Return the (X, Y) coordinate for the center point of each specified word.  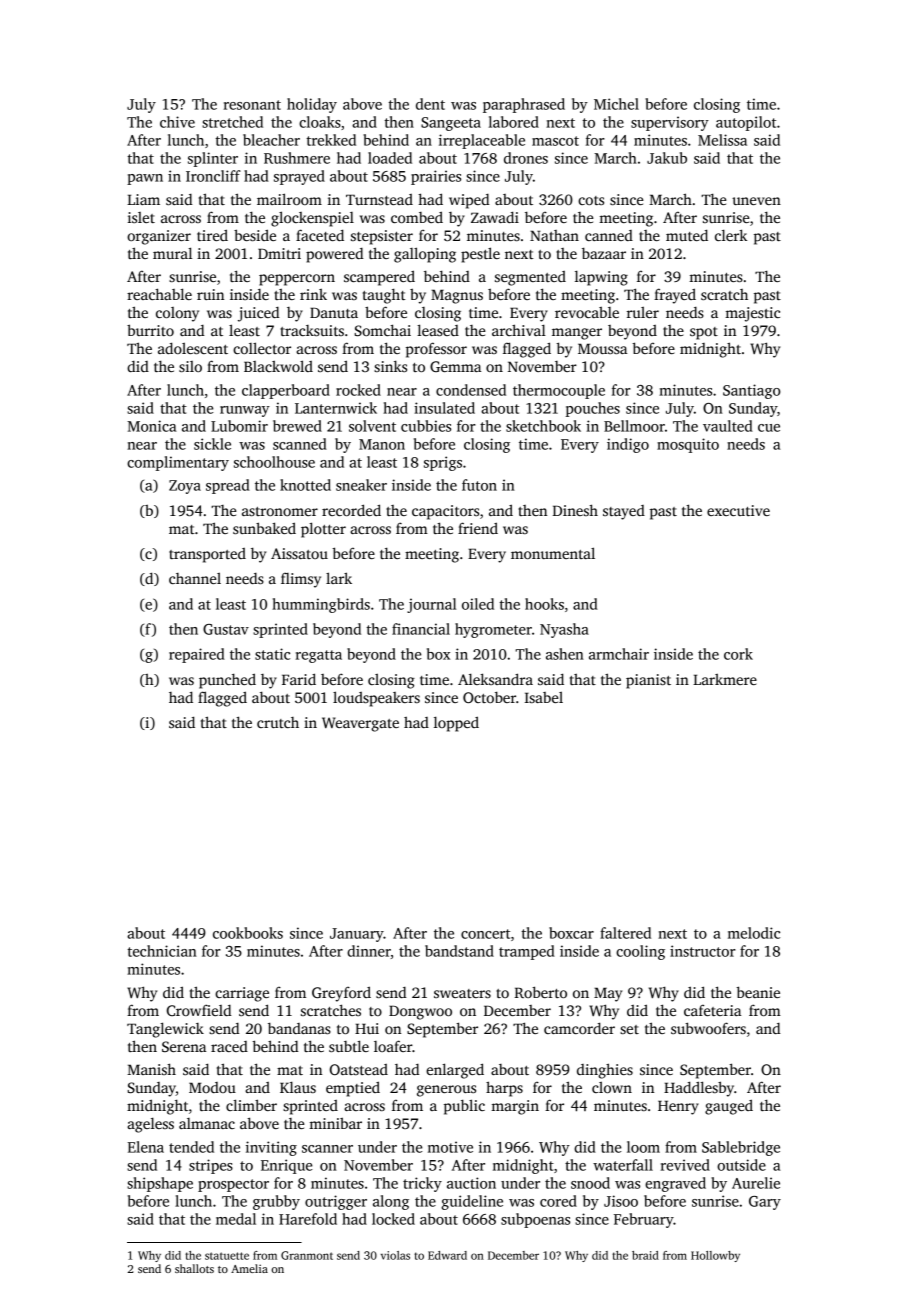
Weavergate (360, 724)
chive (177, 122)
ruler (643, 312)
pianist (648, 681)
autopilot (746, 123)
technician (162, 951)
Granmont (307, 1255)
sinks (390, 366)
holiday (312, 105)
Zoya (185, 487)
